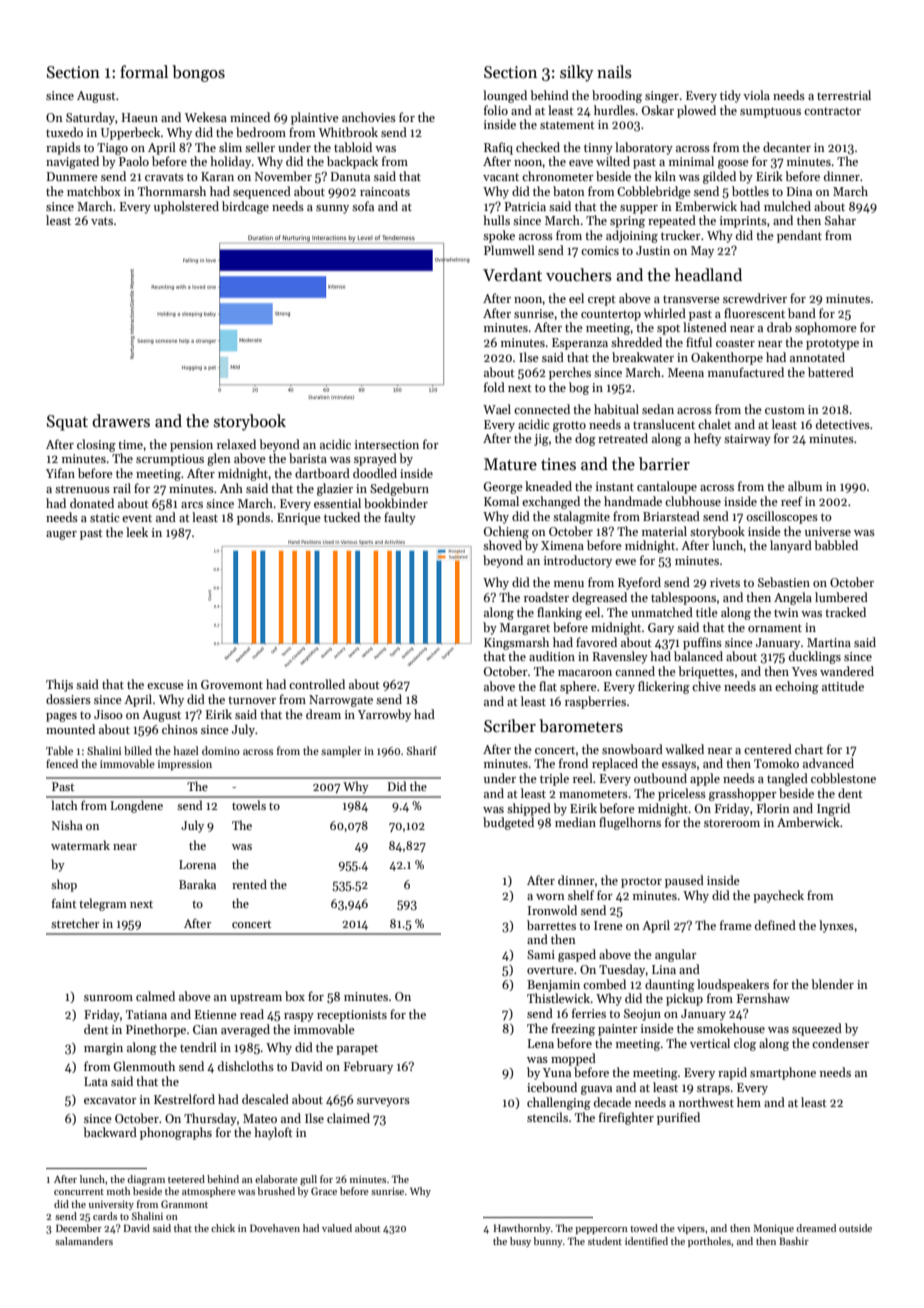  I want to click on imprints, so click(743, 222).
